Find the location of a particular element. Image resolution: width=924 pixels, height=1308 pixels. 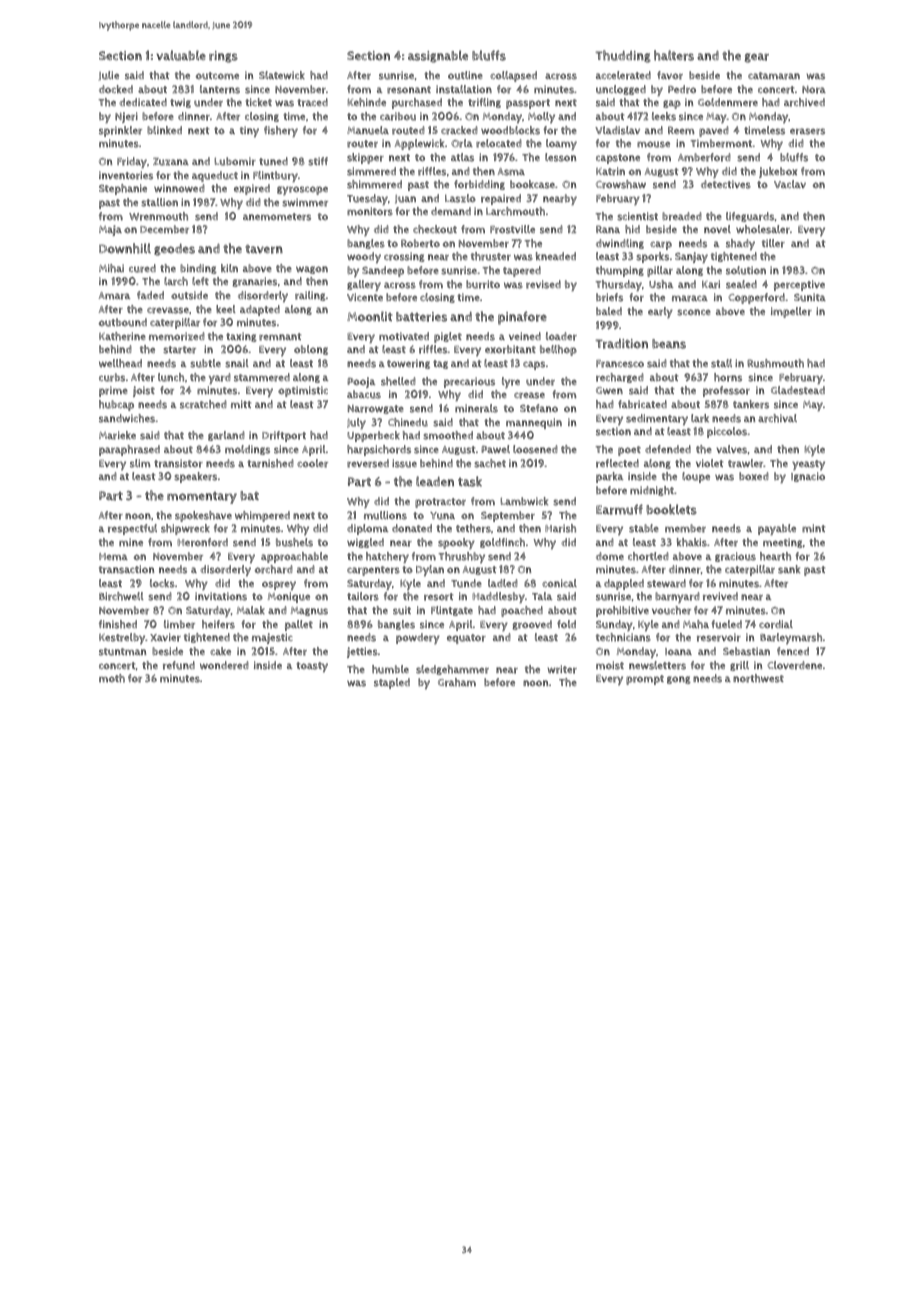

fabricated is located at coordinates (642, 404).
